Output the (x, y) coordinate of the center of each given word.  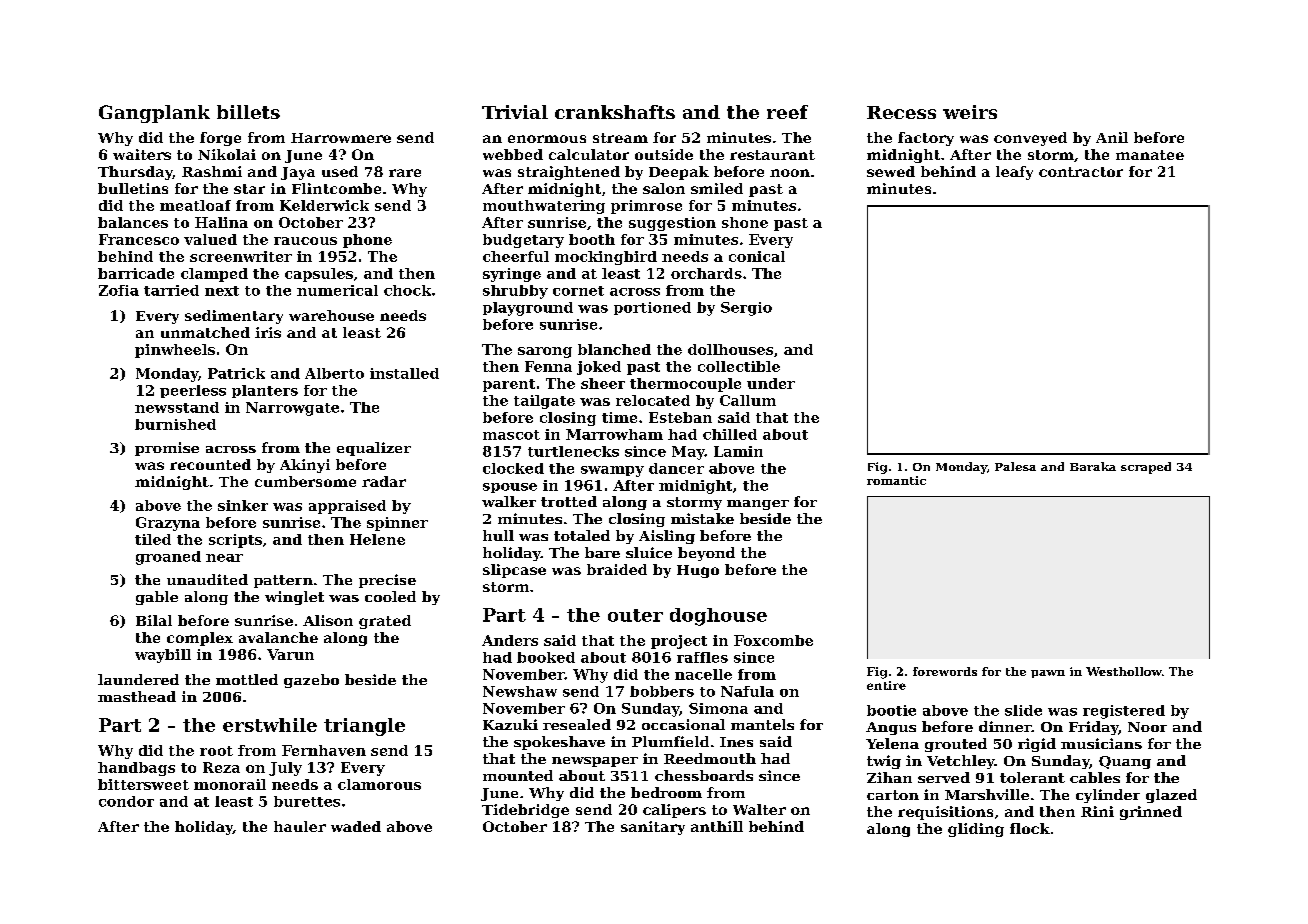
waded (356, 826)
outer (635, 615)
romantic (896, 480)
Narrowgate (292, 409)
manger (758, 505)
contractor (1081, 172)
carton (893, 795)
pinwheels (175, 351)
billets (248, 112)
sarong (545, 352)
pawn (1048, 674)
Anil (1112, 137)
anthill (717, 826)
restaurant (772, 155)
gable (157, 598)
